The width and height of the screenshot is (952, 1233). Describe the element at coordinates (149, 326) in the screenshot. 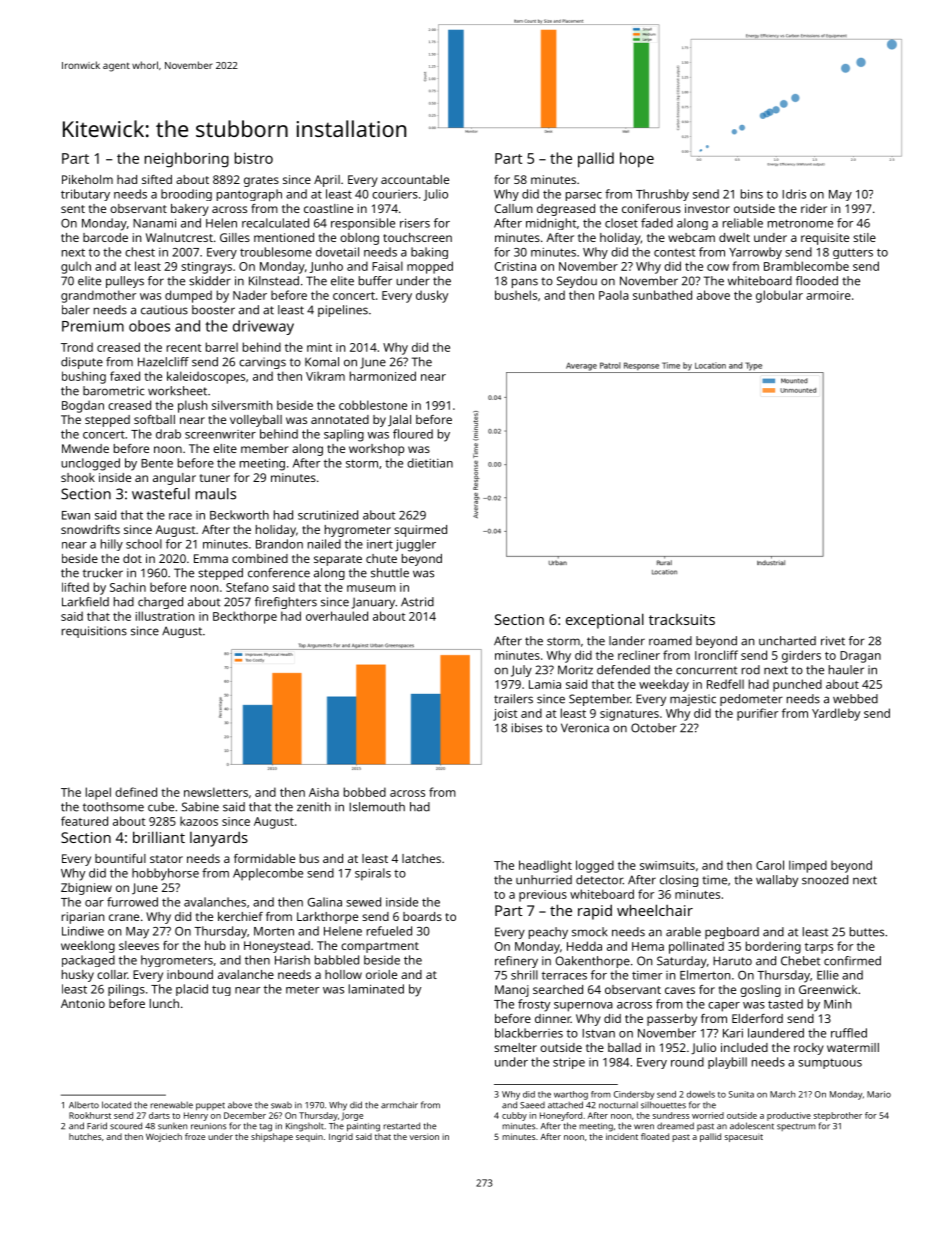

I see `oboes` at that location.
